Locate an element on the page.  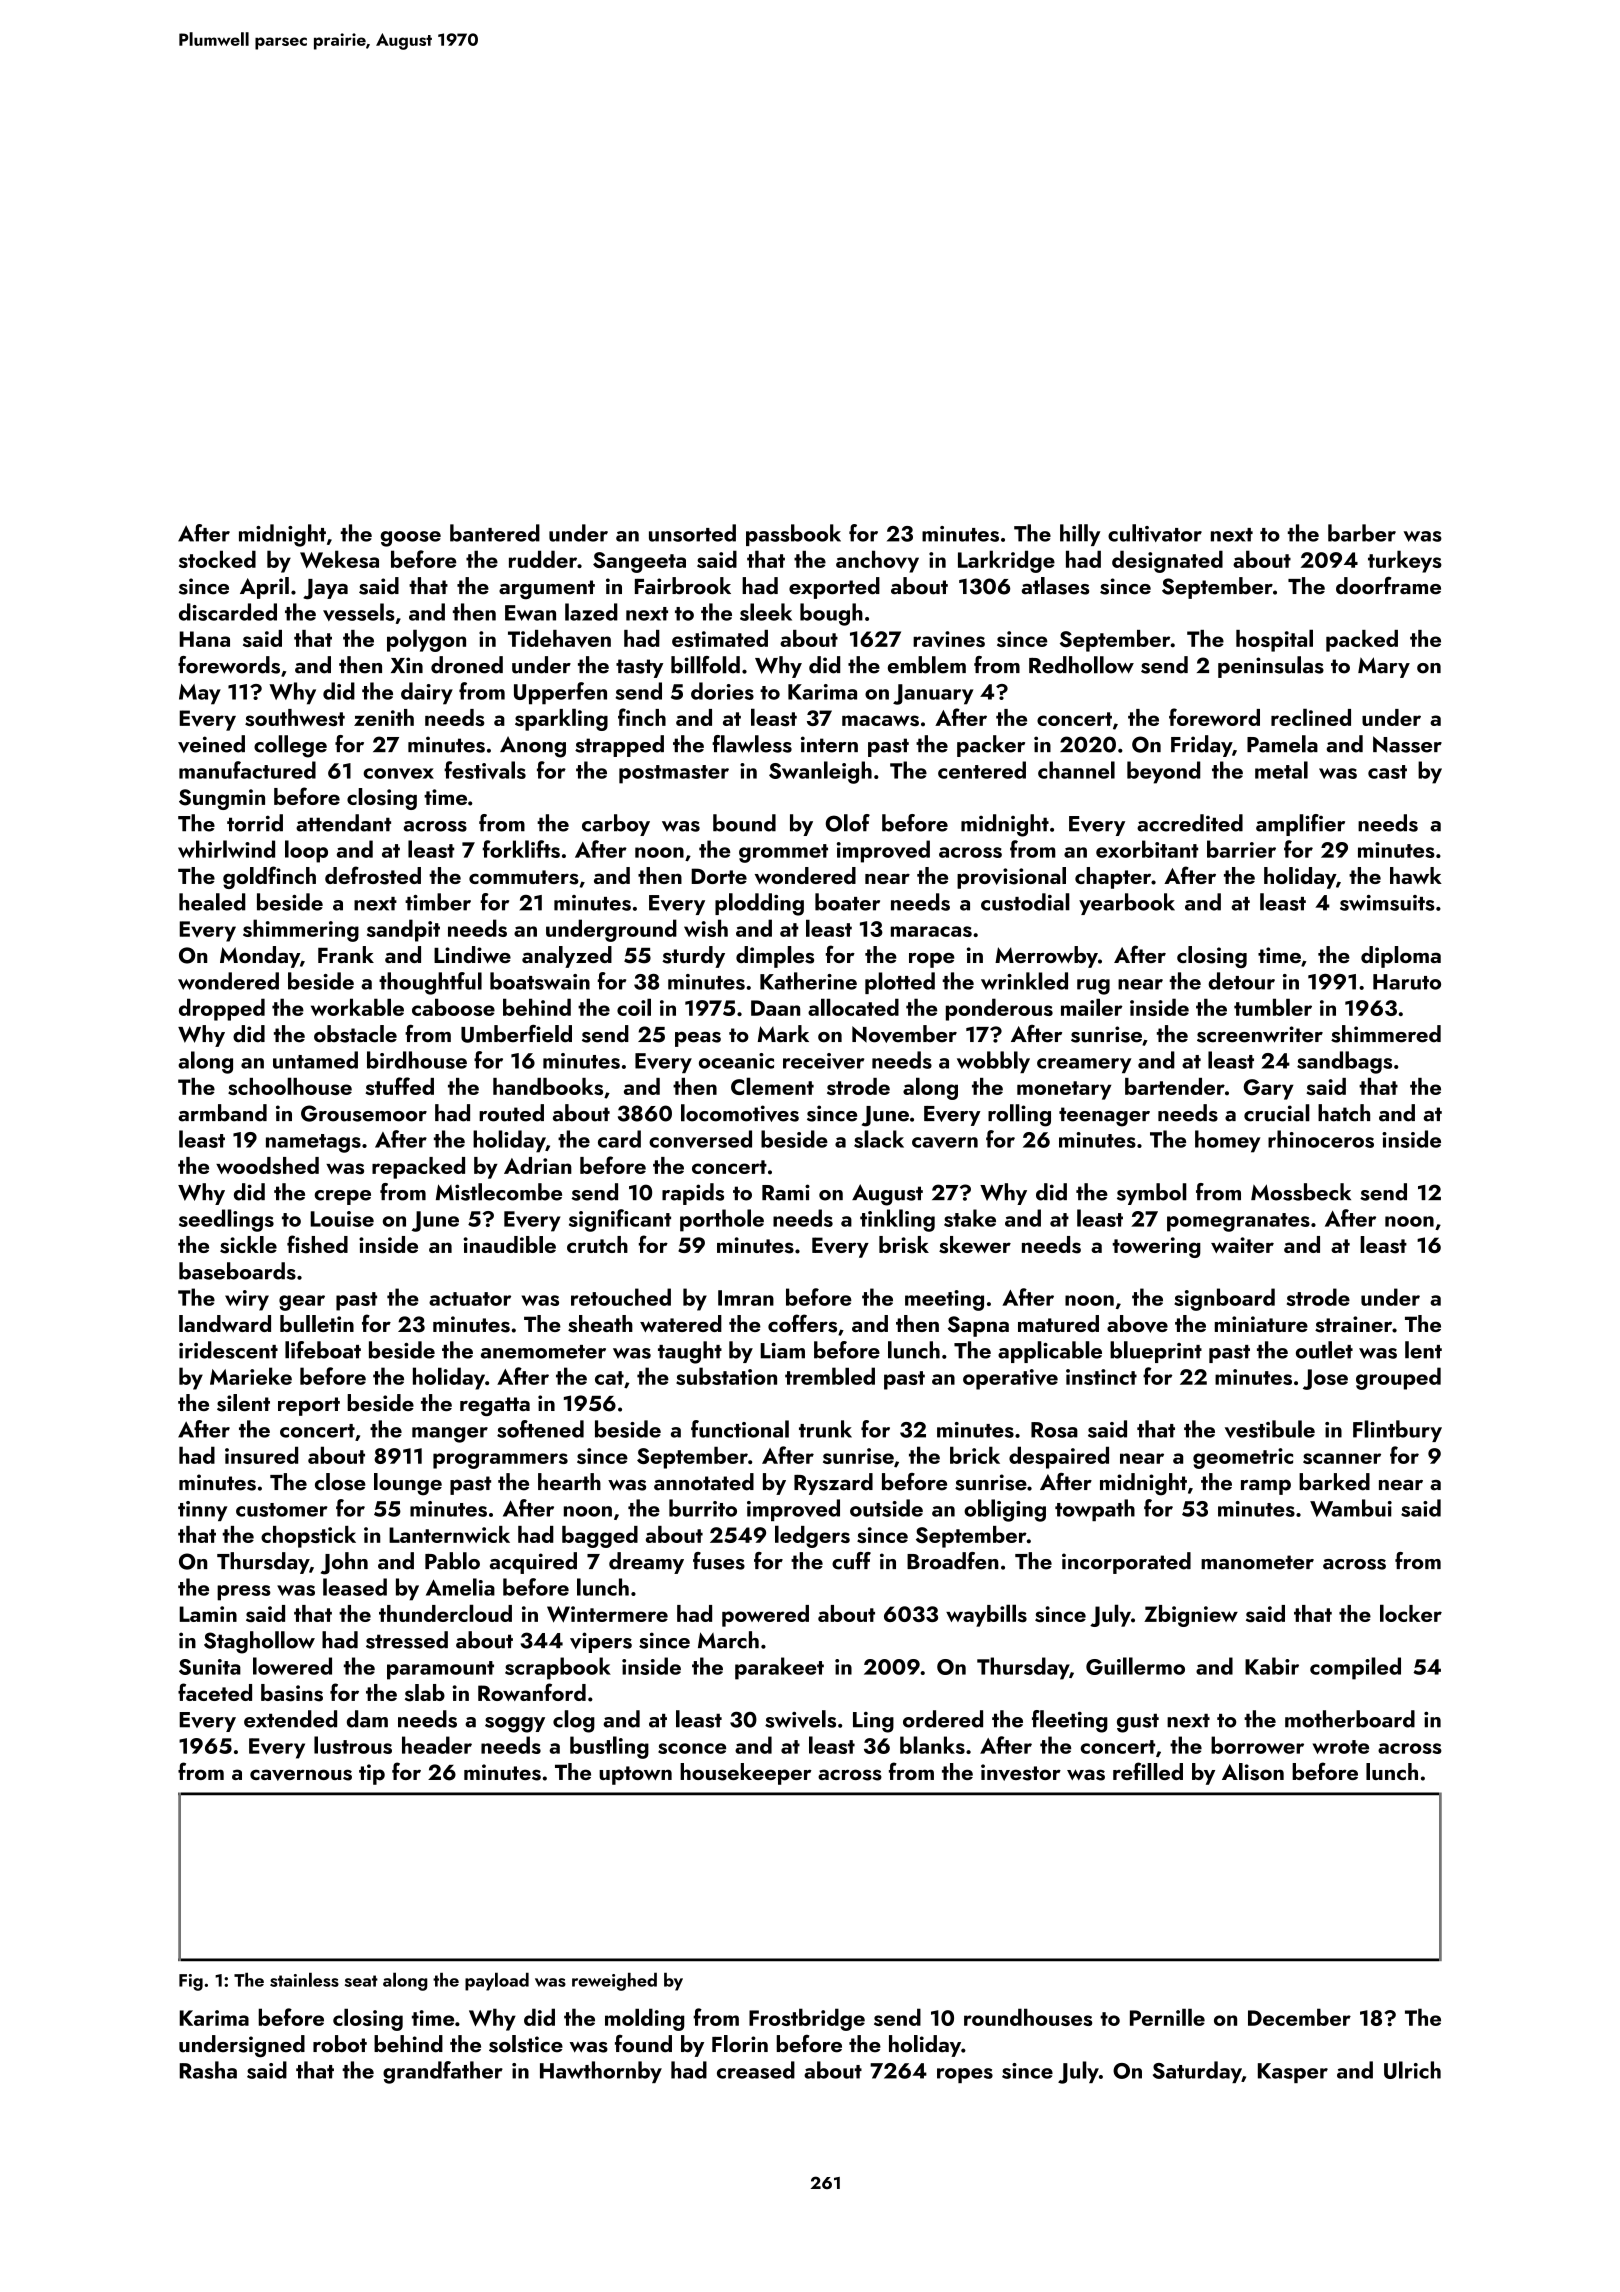
cultivator is located at coordinates (1155, 533).
